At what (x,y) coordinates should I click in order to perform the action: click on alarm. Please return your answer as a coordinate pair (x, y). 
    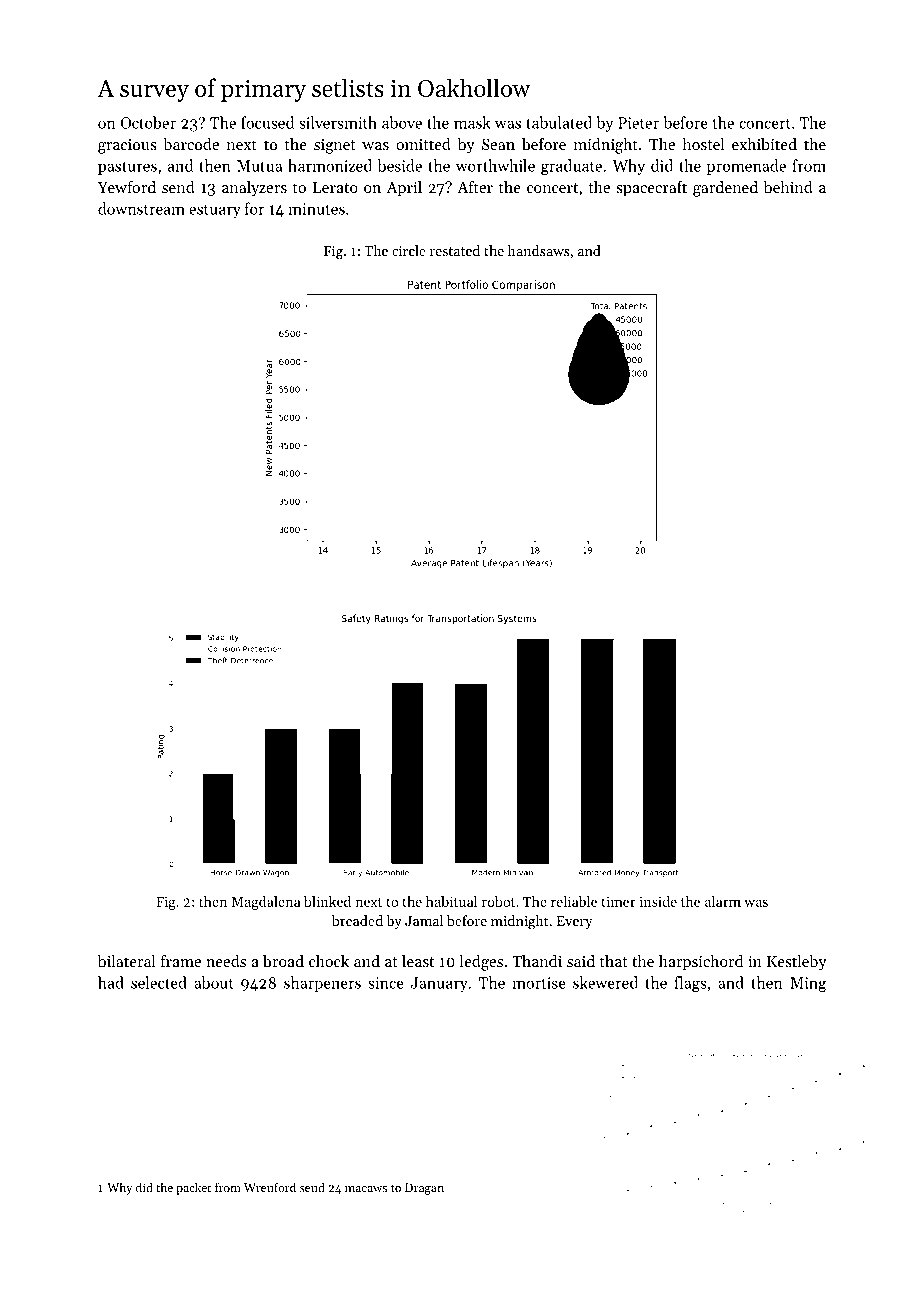
    Looking at the image, I should click on (723, 901).
